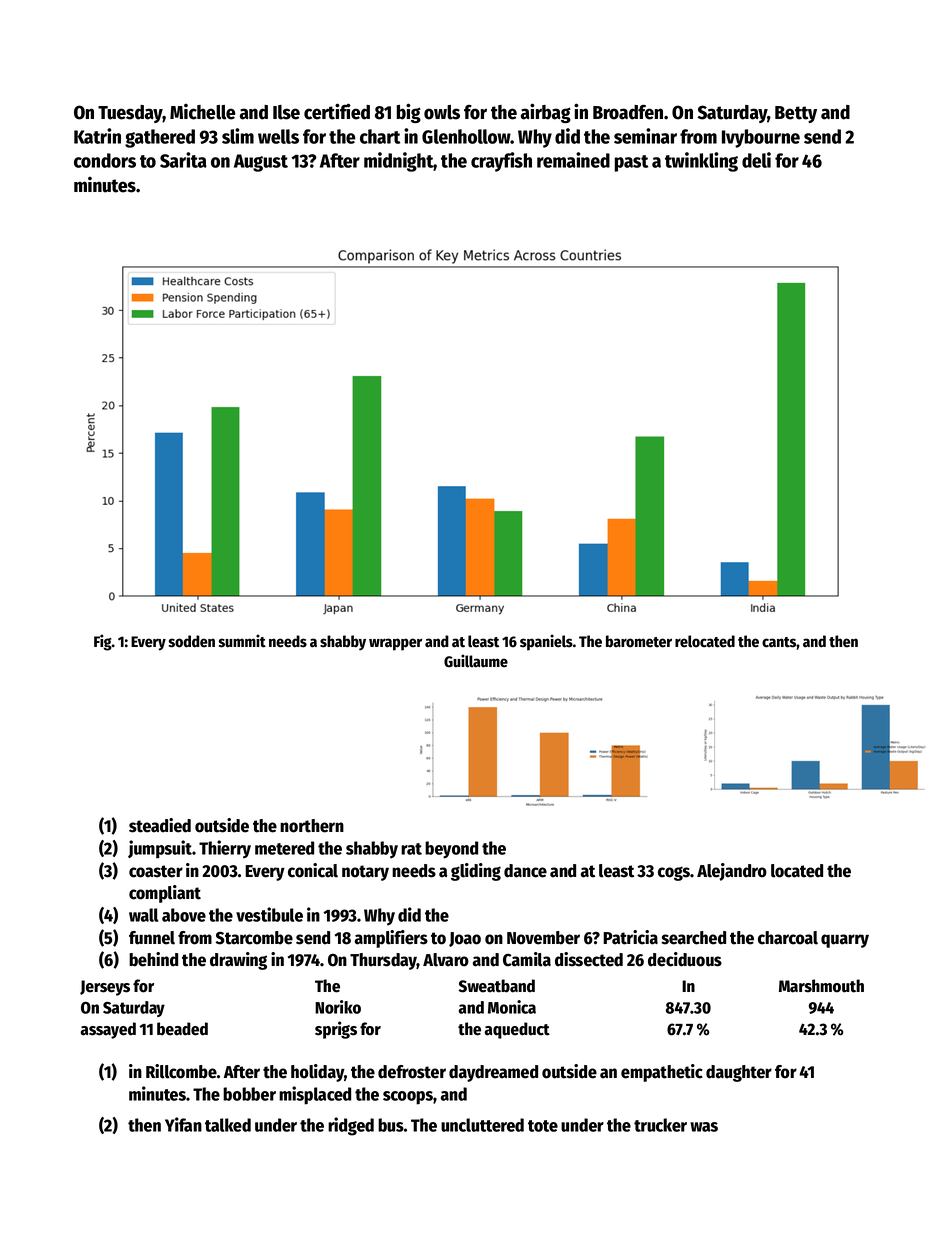 Image resolution: width=952 pixels, height=1233 pixels. What do you see at coordinates (242, 641) in the screenshot?
I see `summit` at bounding box center [242, 641].
